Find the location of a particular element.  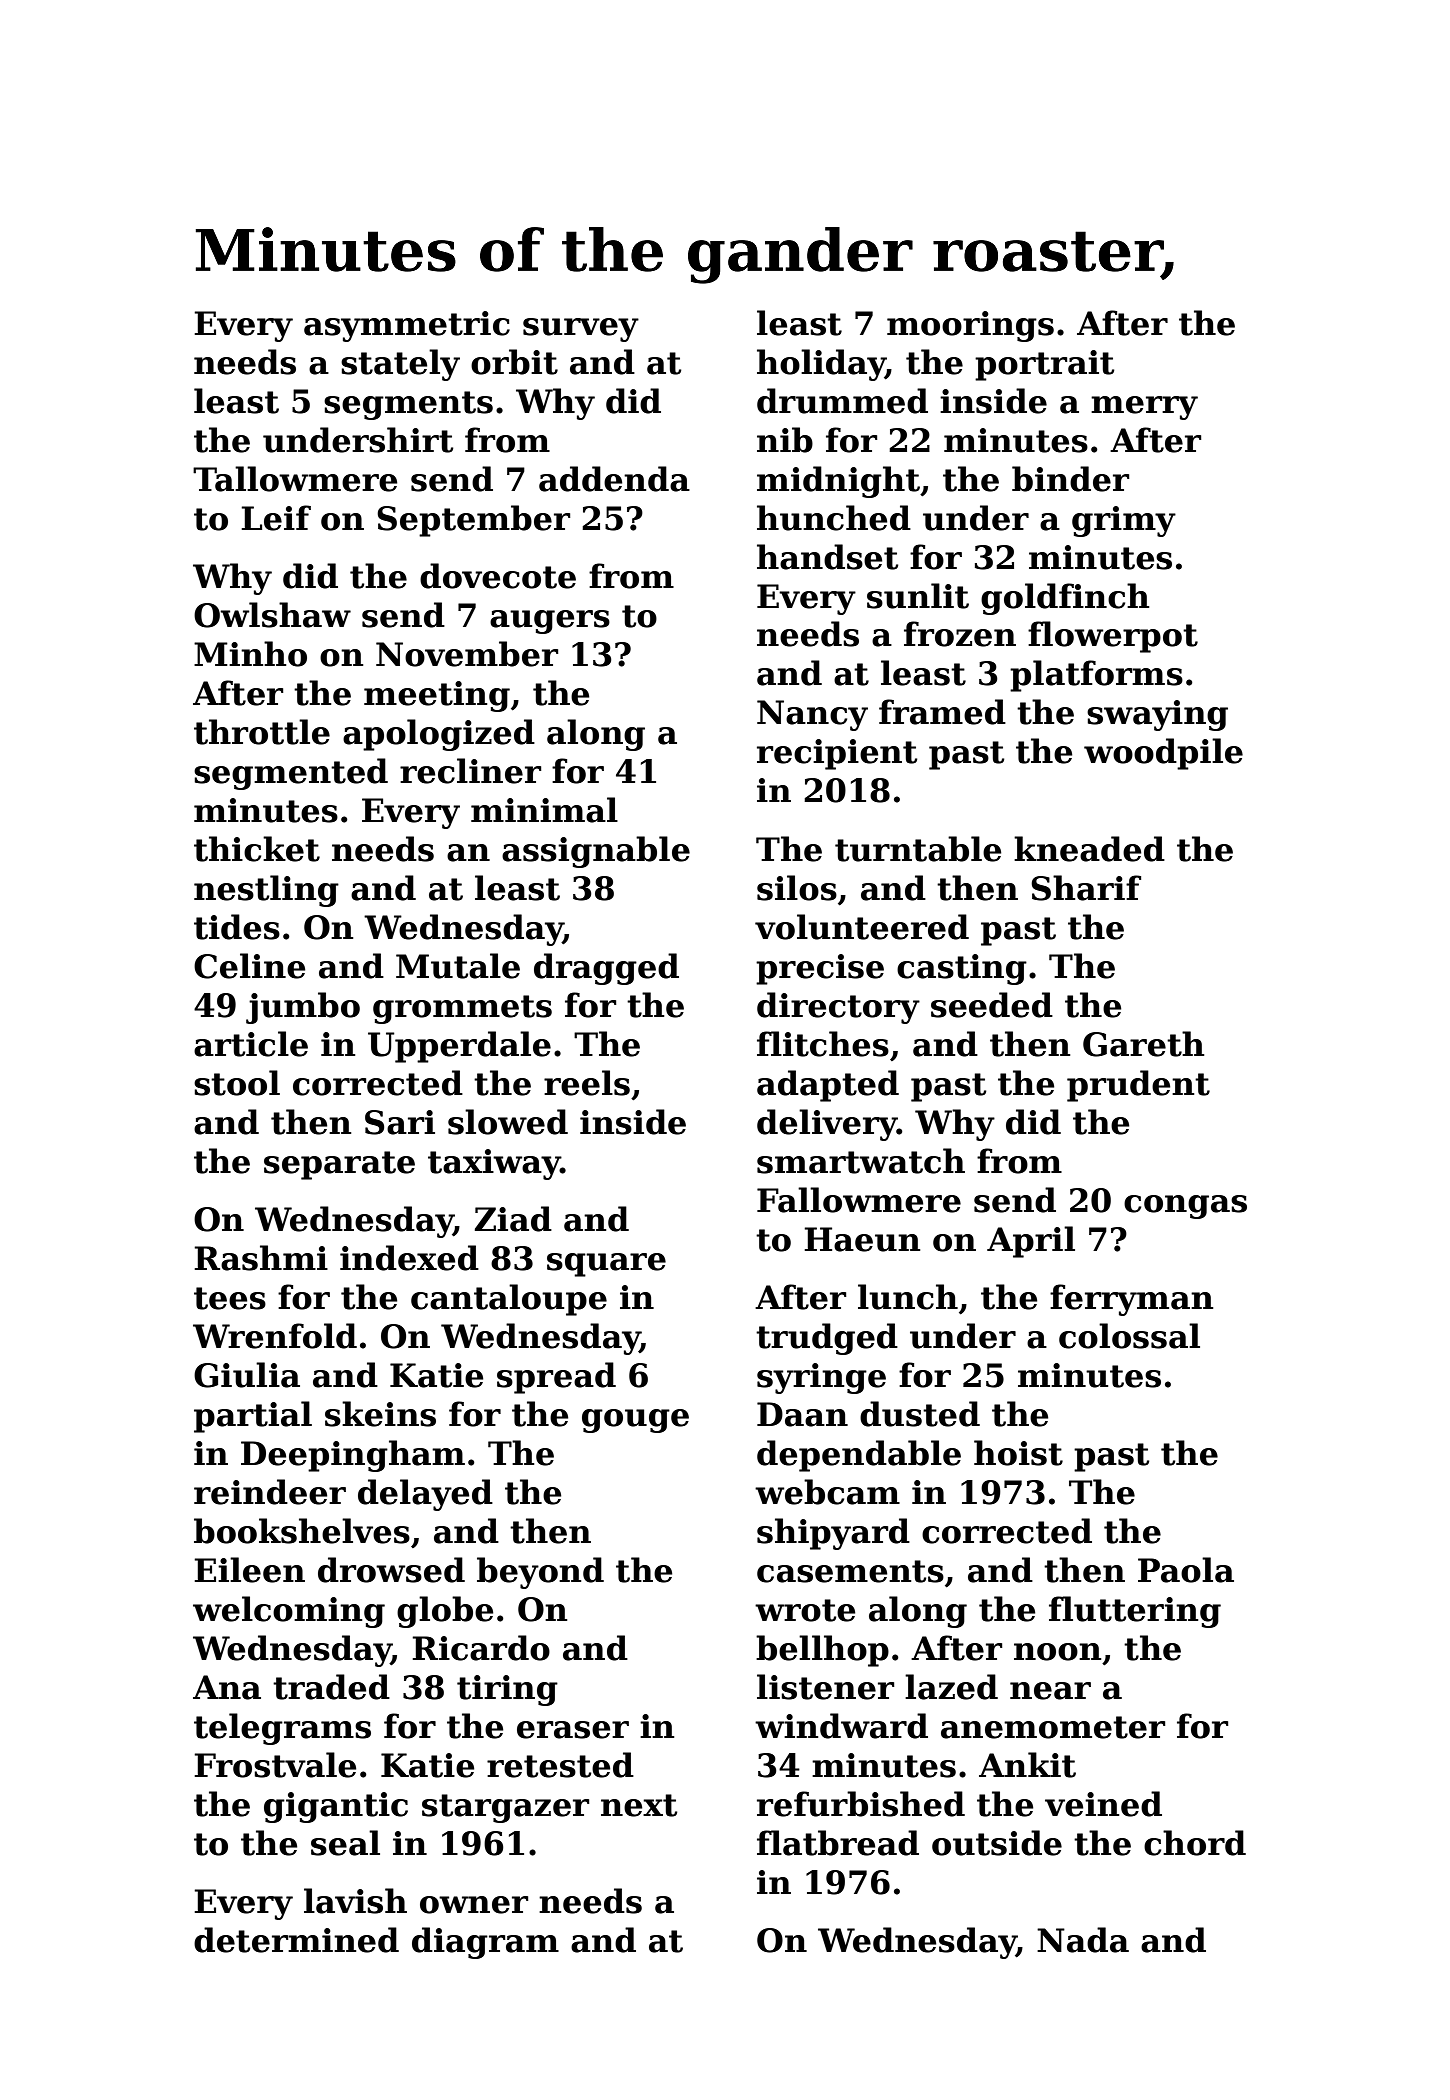

midnight is located at coordinates (838, 482).
